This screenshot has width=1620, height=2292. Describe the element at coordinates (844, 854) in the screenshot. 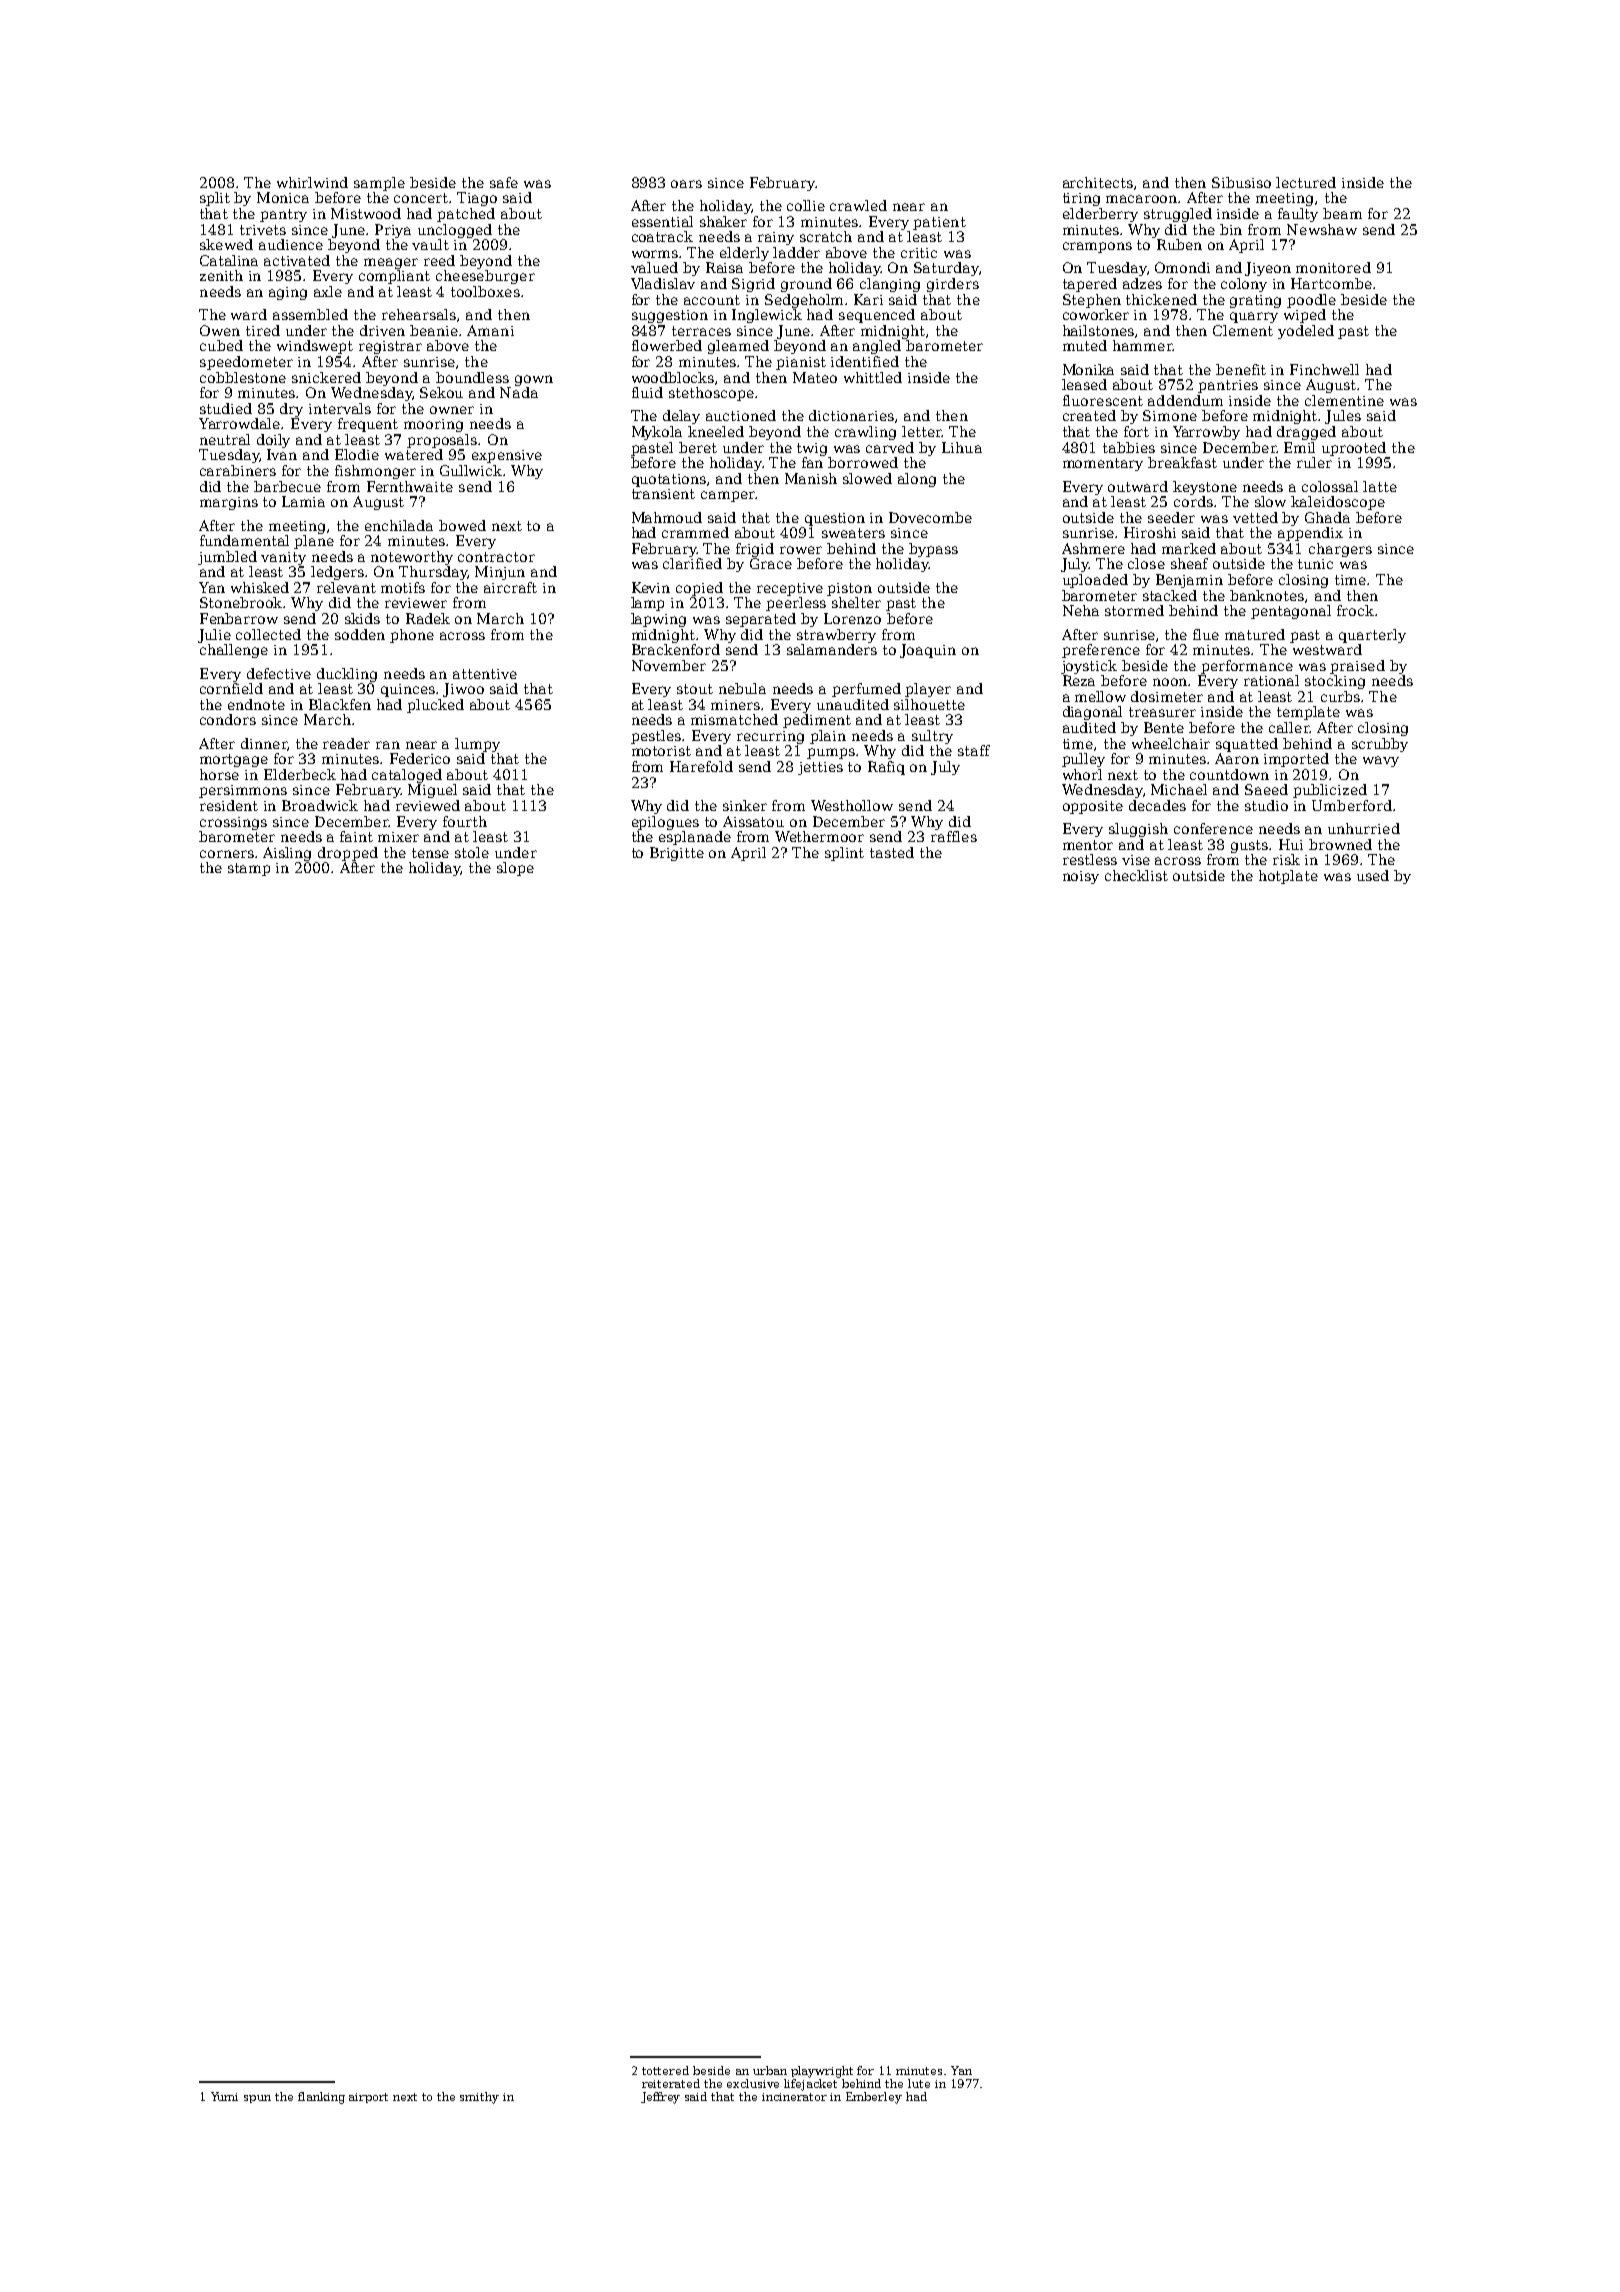

I see `splint` at that location.
